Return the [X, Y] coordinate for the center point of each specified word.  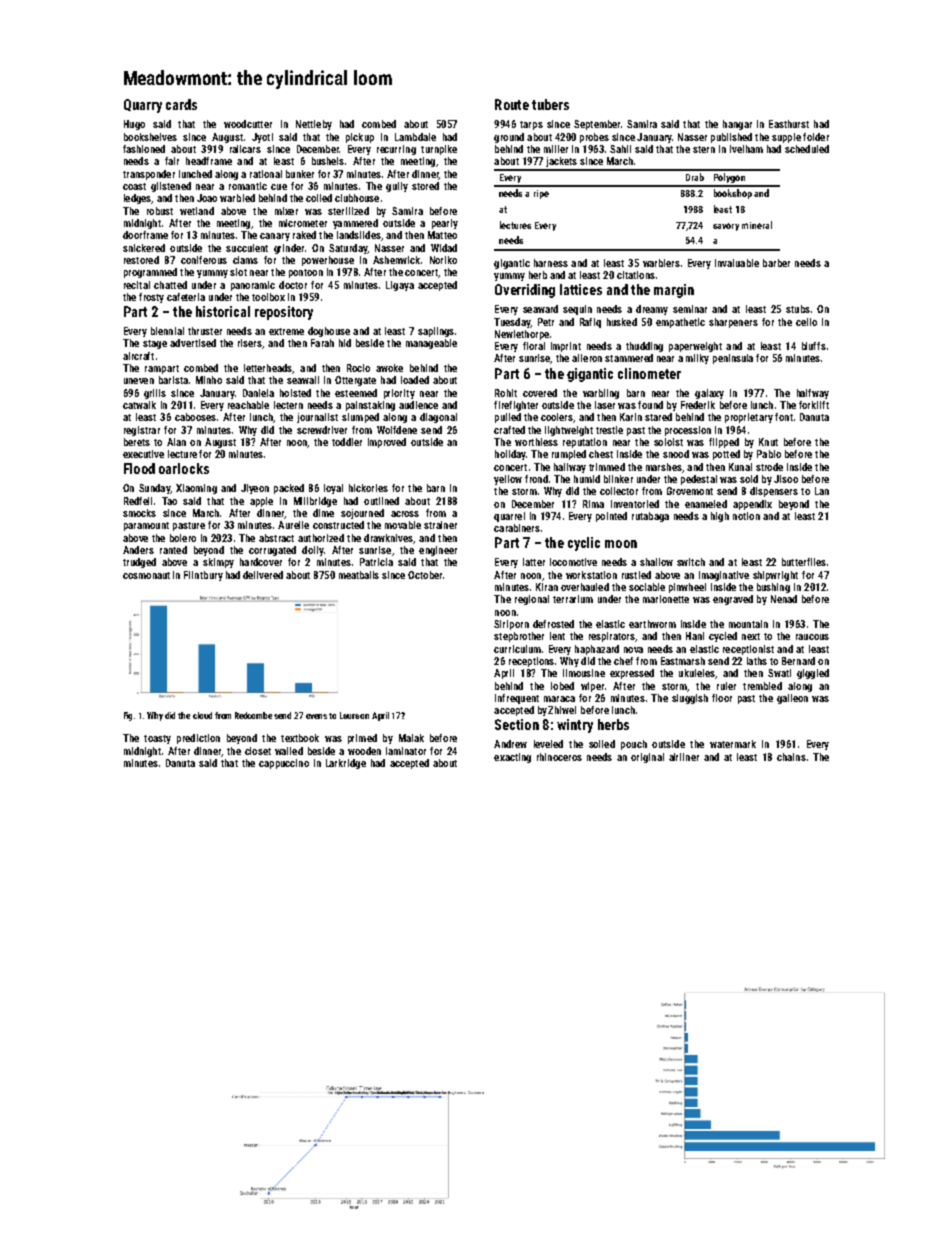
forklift [814, 405]
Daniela [258, 393]
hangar [737, 125]
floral [534, 346]
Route [512, 104]
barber [776, 263]
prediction [198, 739]
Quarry [143, 106]
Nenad [784, 599]
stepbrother [519, 637]
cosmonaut [146, 575]
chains [791, 757]
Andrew [510, 744]
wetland [197, 211]
